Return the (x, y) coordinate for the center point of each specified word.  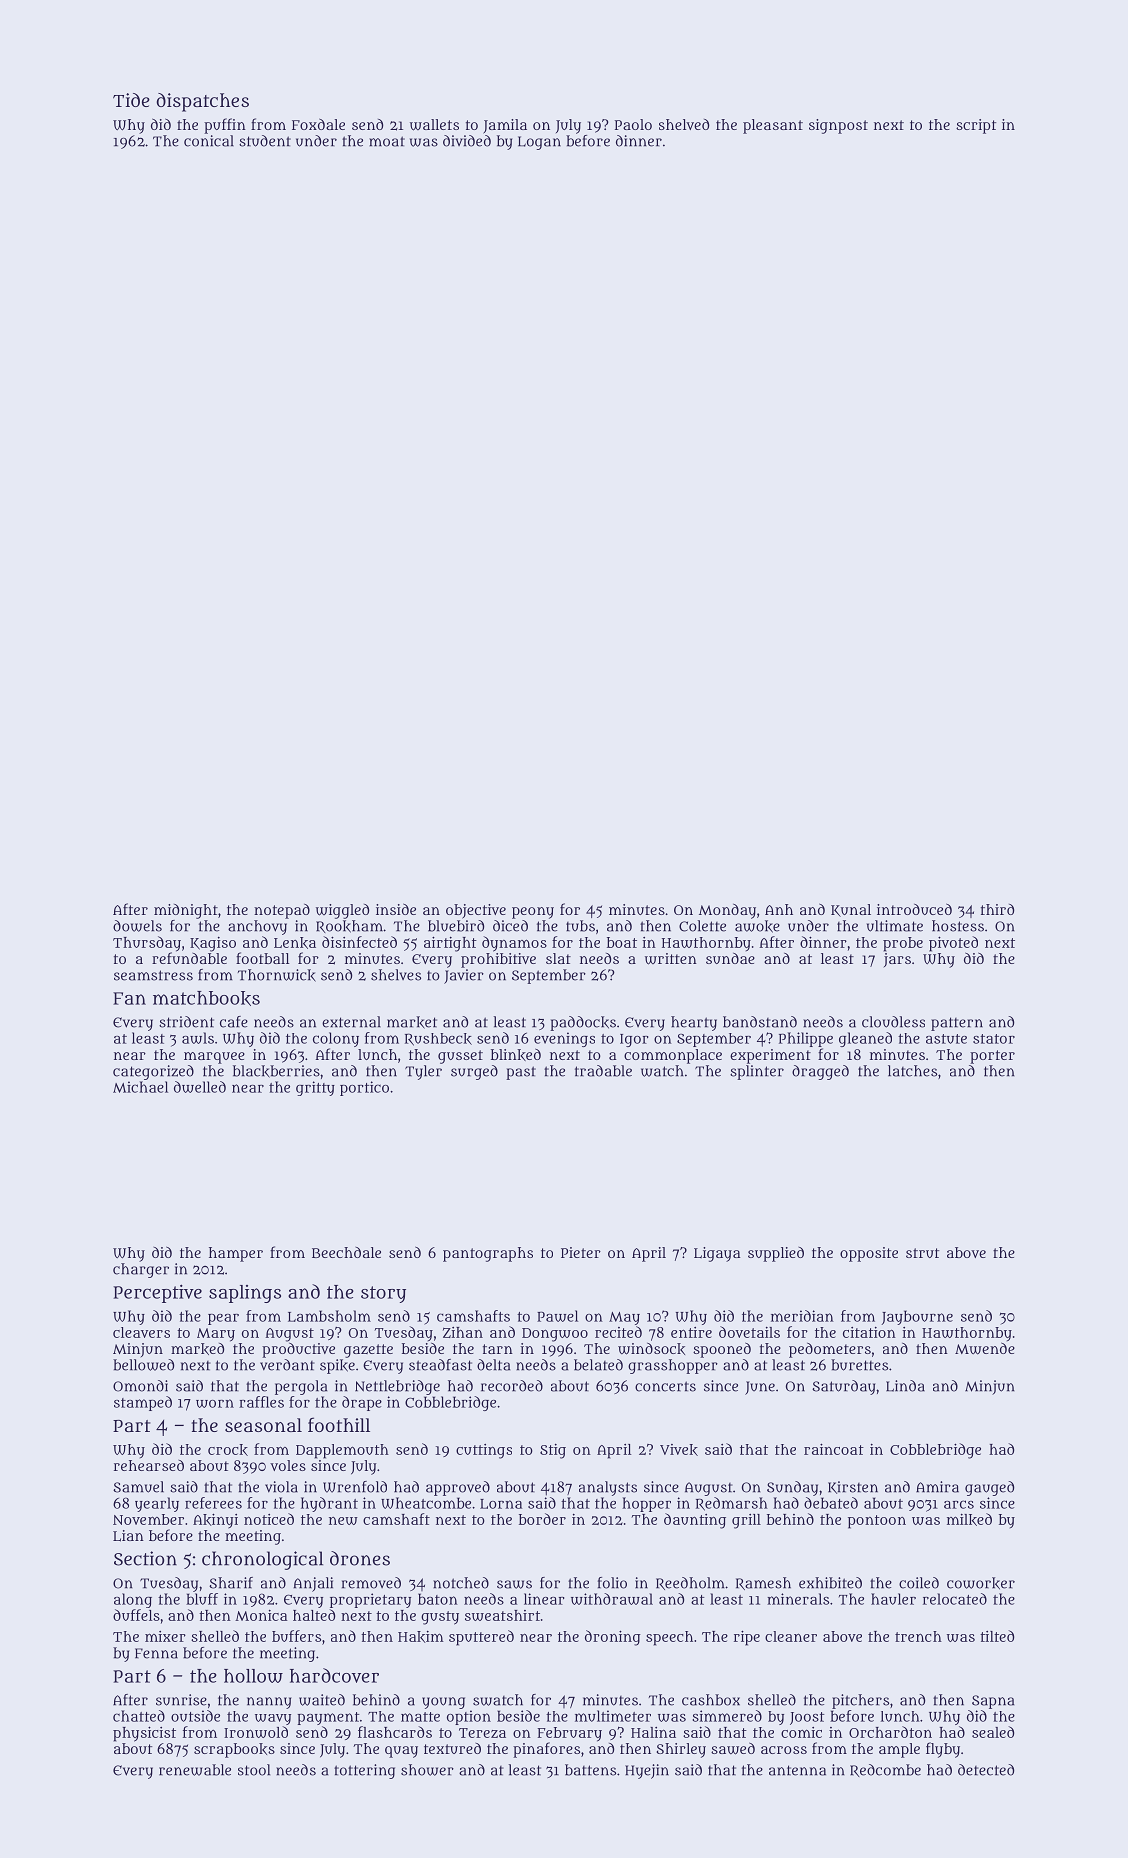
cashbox (711, 1700)
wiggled (342, 911)
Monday (727, 911)
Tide (131, 100)
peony (533, 913)
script (976, 126)
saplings (245, 1294)
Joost (807, 1718)
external (351, 1022)
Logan (539, 143)
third (997, 909)
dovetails (749, 1332)
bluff (202, 1599)
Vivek (679, 1450)
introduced (914, 909)
